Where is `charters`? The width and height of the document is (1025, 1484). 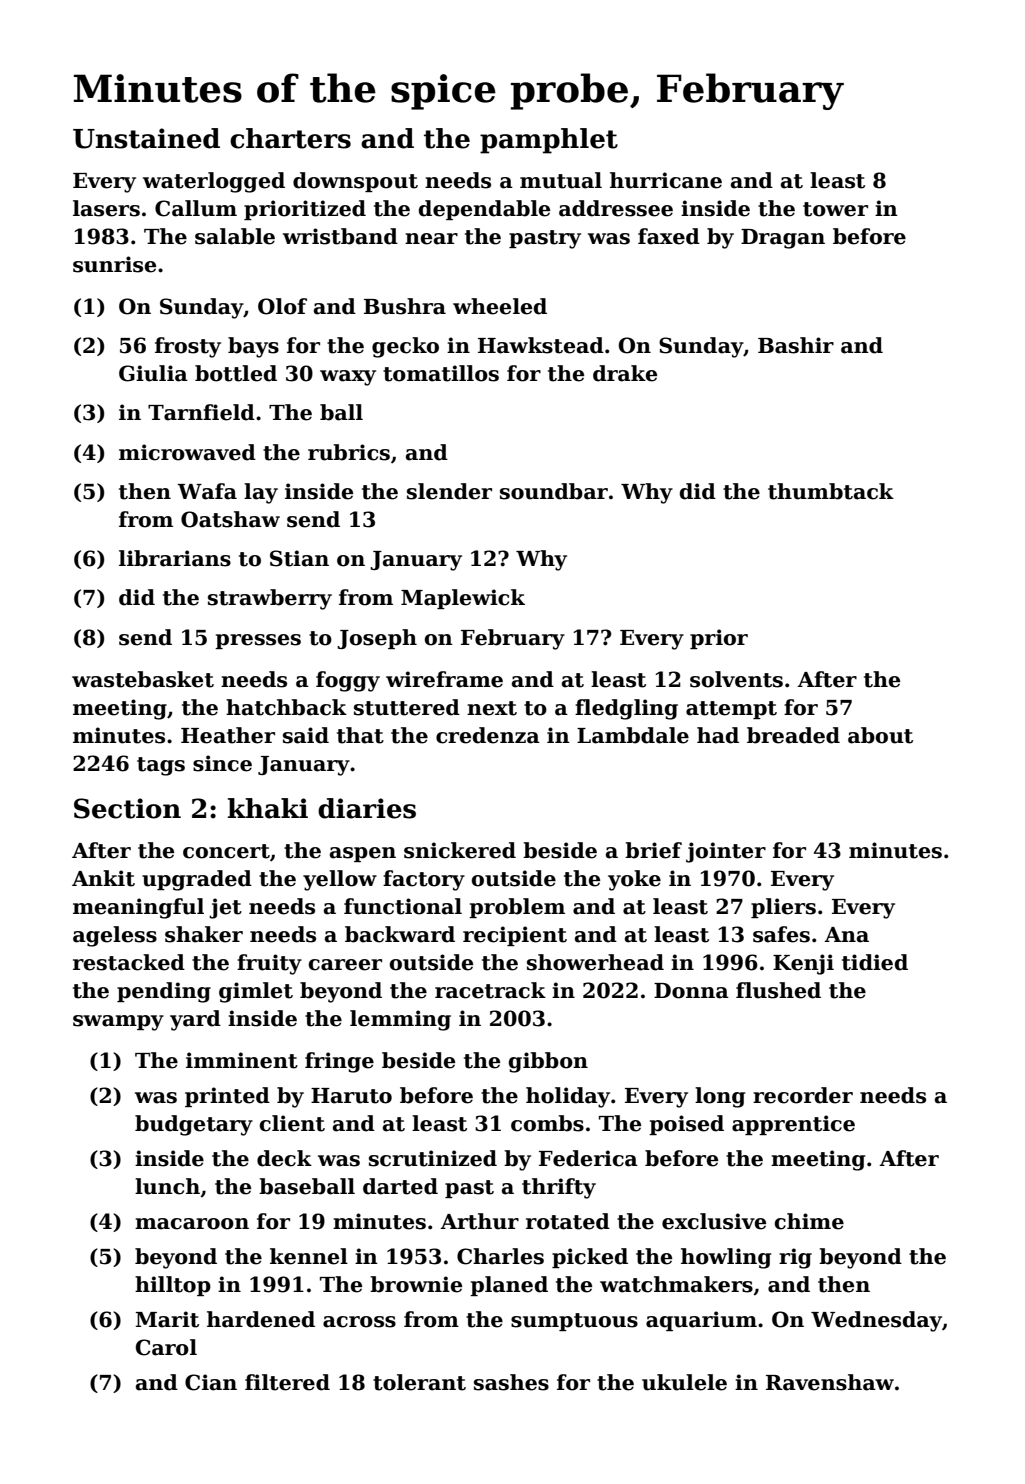
charters is located at coordinates (290, 138).
